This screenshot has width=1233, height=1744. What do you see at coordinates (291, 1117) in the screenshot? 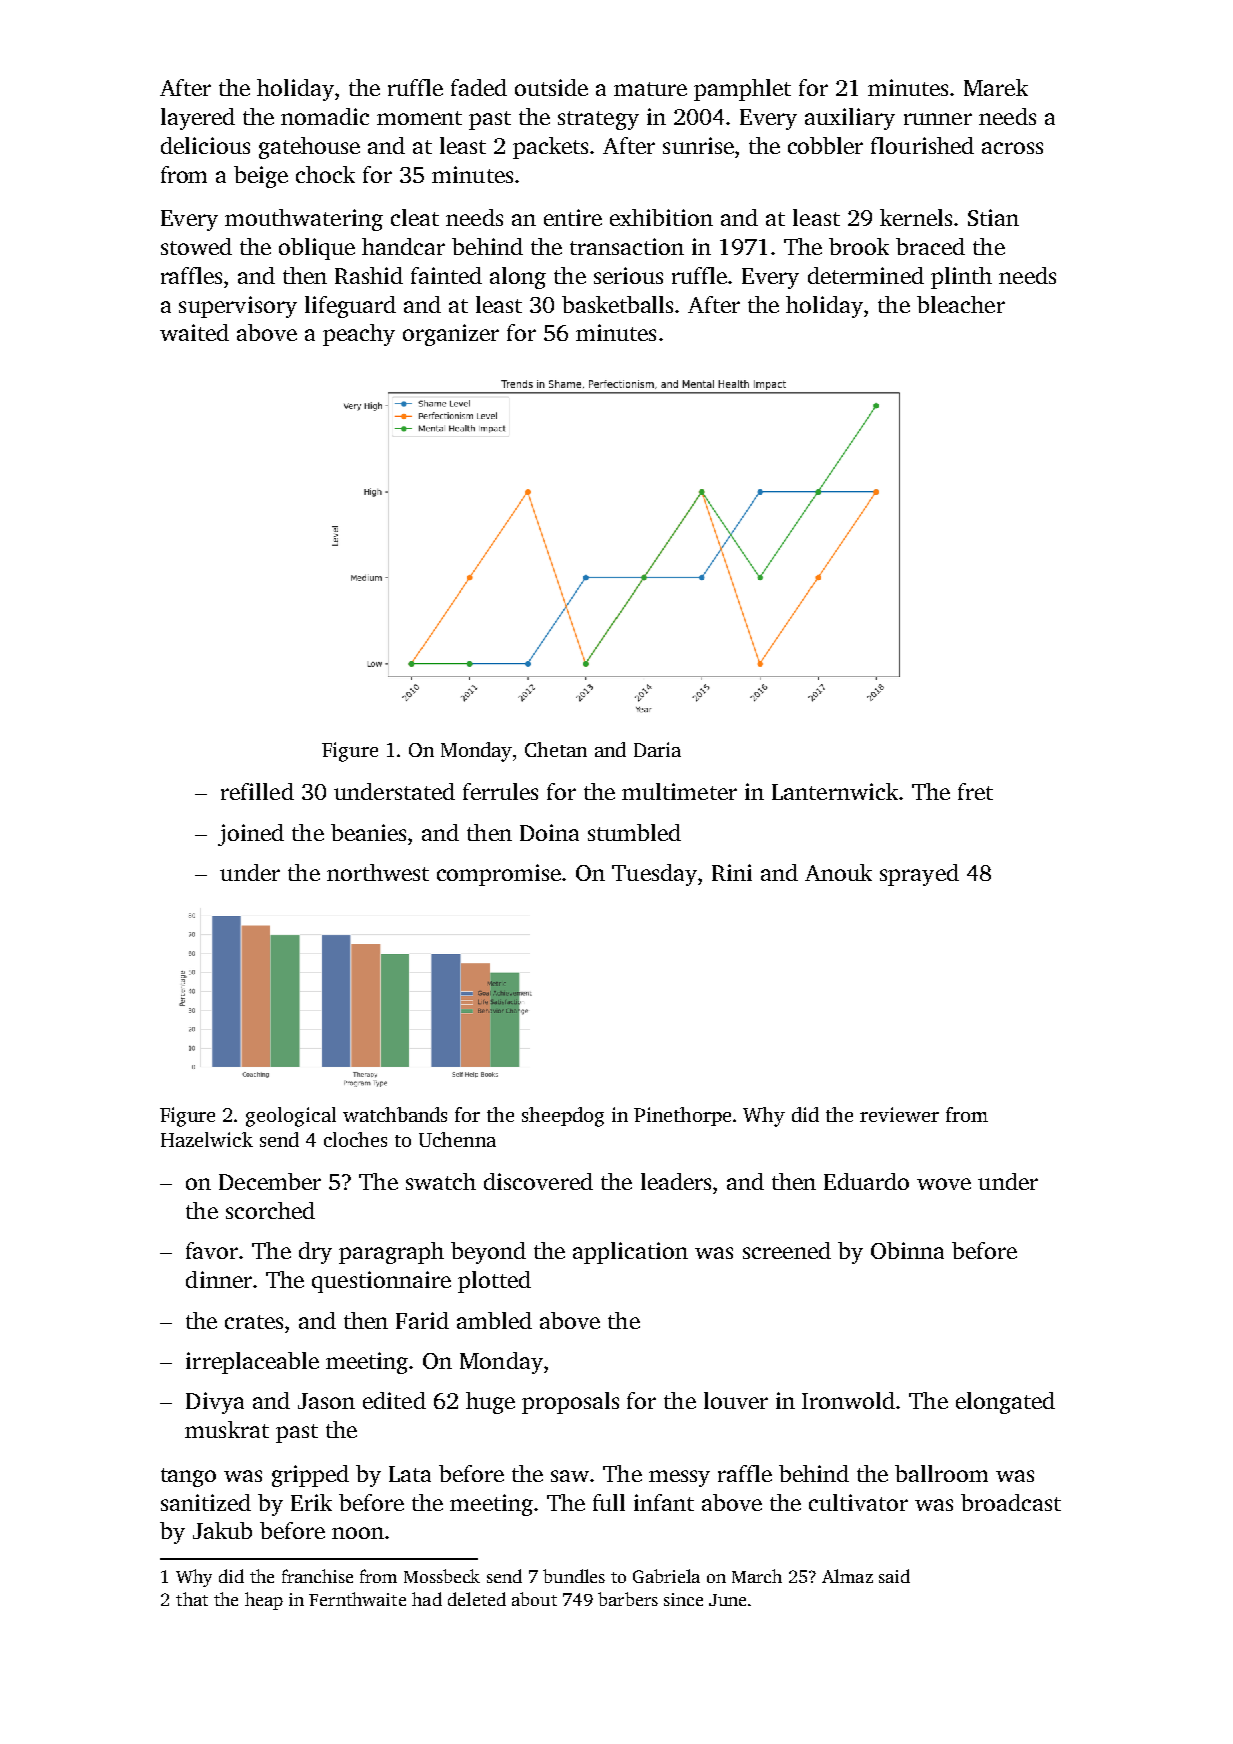
I see `geological` at bounding box center [291, 1117].
